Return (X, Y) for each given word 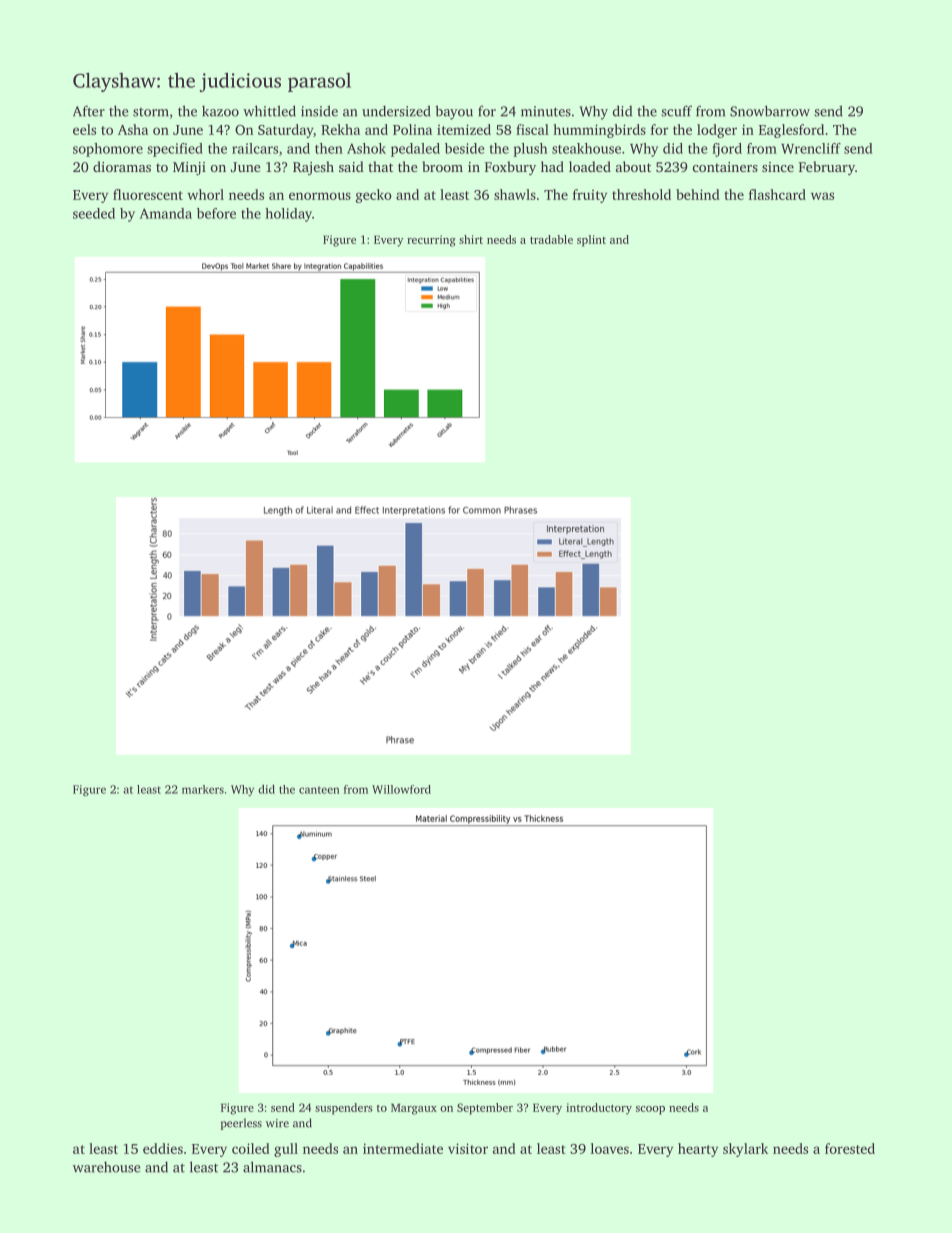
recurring (431, 241)
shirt (471, 239)
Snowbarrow (770, 111)
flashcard (777, 194)
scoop (650, 1110)
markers (203, 789)
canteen (319, 790)
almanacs (272, 1167)
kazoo (220, 111)
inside (319, 111)
